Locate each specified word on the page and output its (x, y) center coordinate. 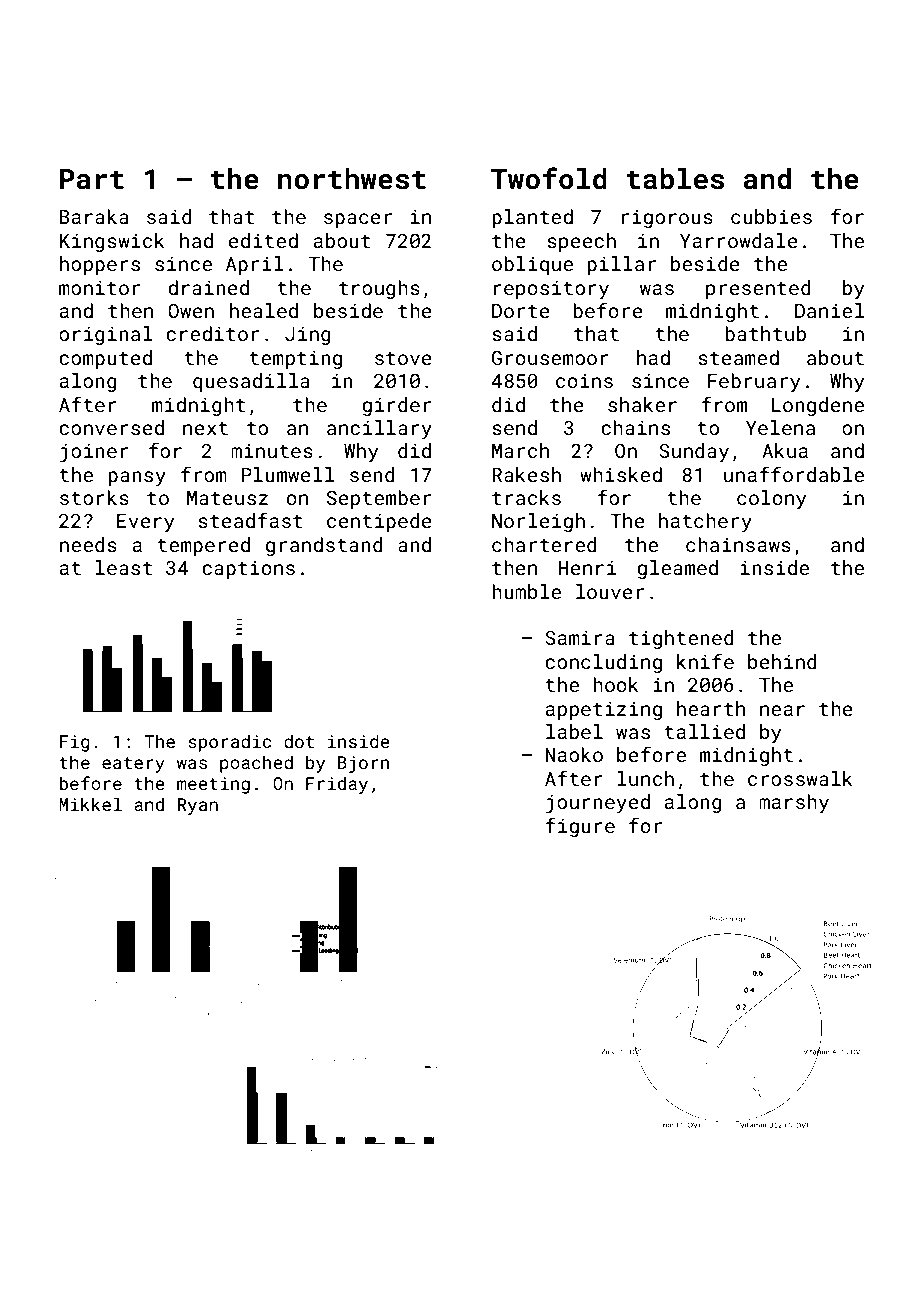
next (205, 428)
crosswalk (800, 778)
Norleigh (538, 522)
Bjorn (363, 764)
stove (403, 358)
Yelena (780, 427)
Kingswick (112, 242)
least (124, 567)
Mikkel (90, 804)
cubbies (771, 216)
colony (771, 499)
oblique (532, 265)
